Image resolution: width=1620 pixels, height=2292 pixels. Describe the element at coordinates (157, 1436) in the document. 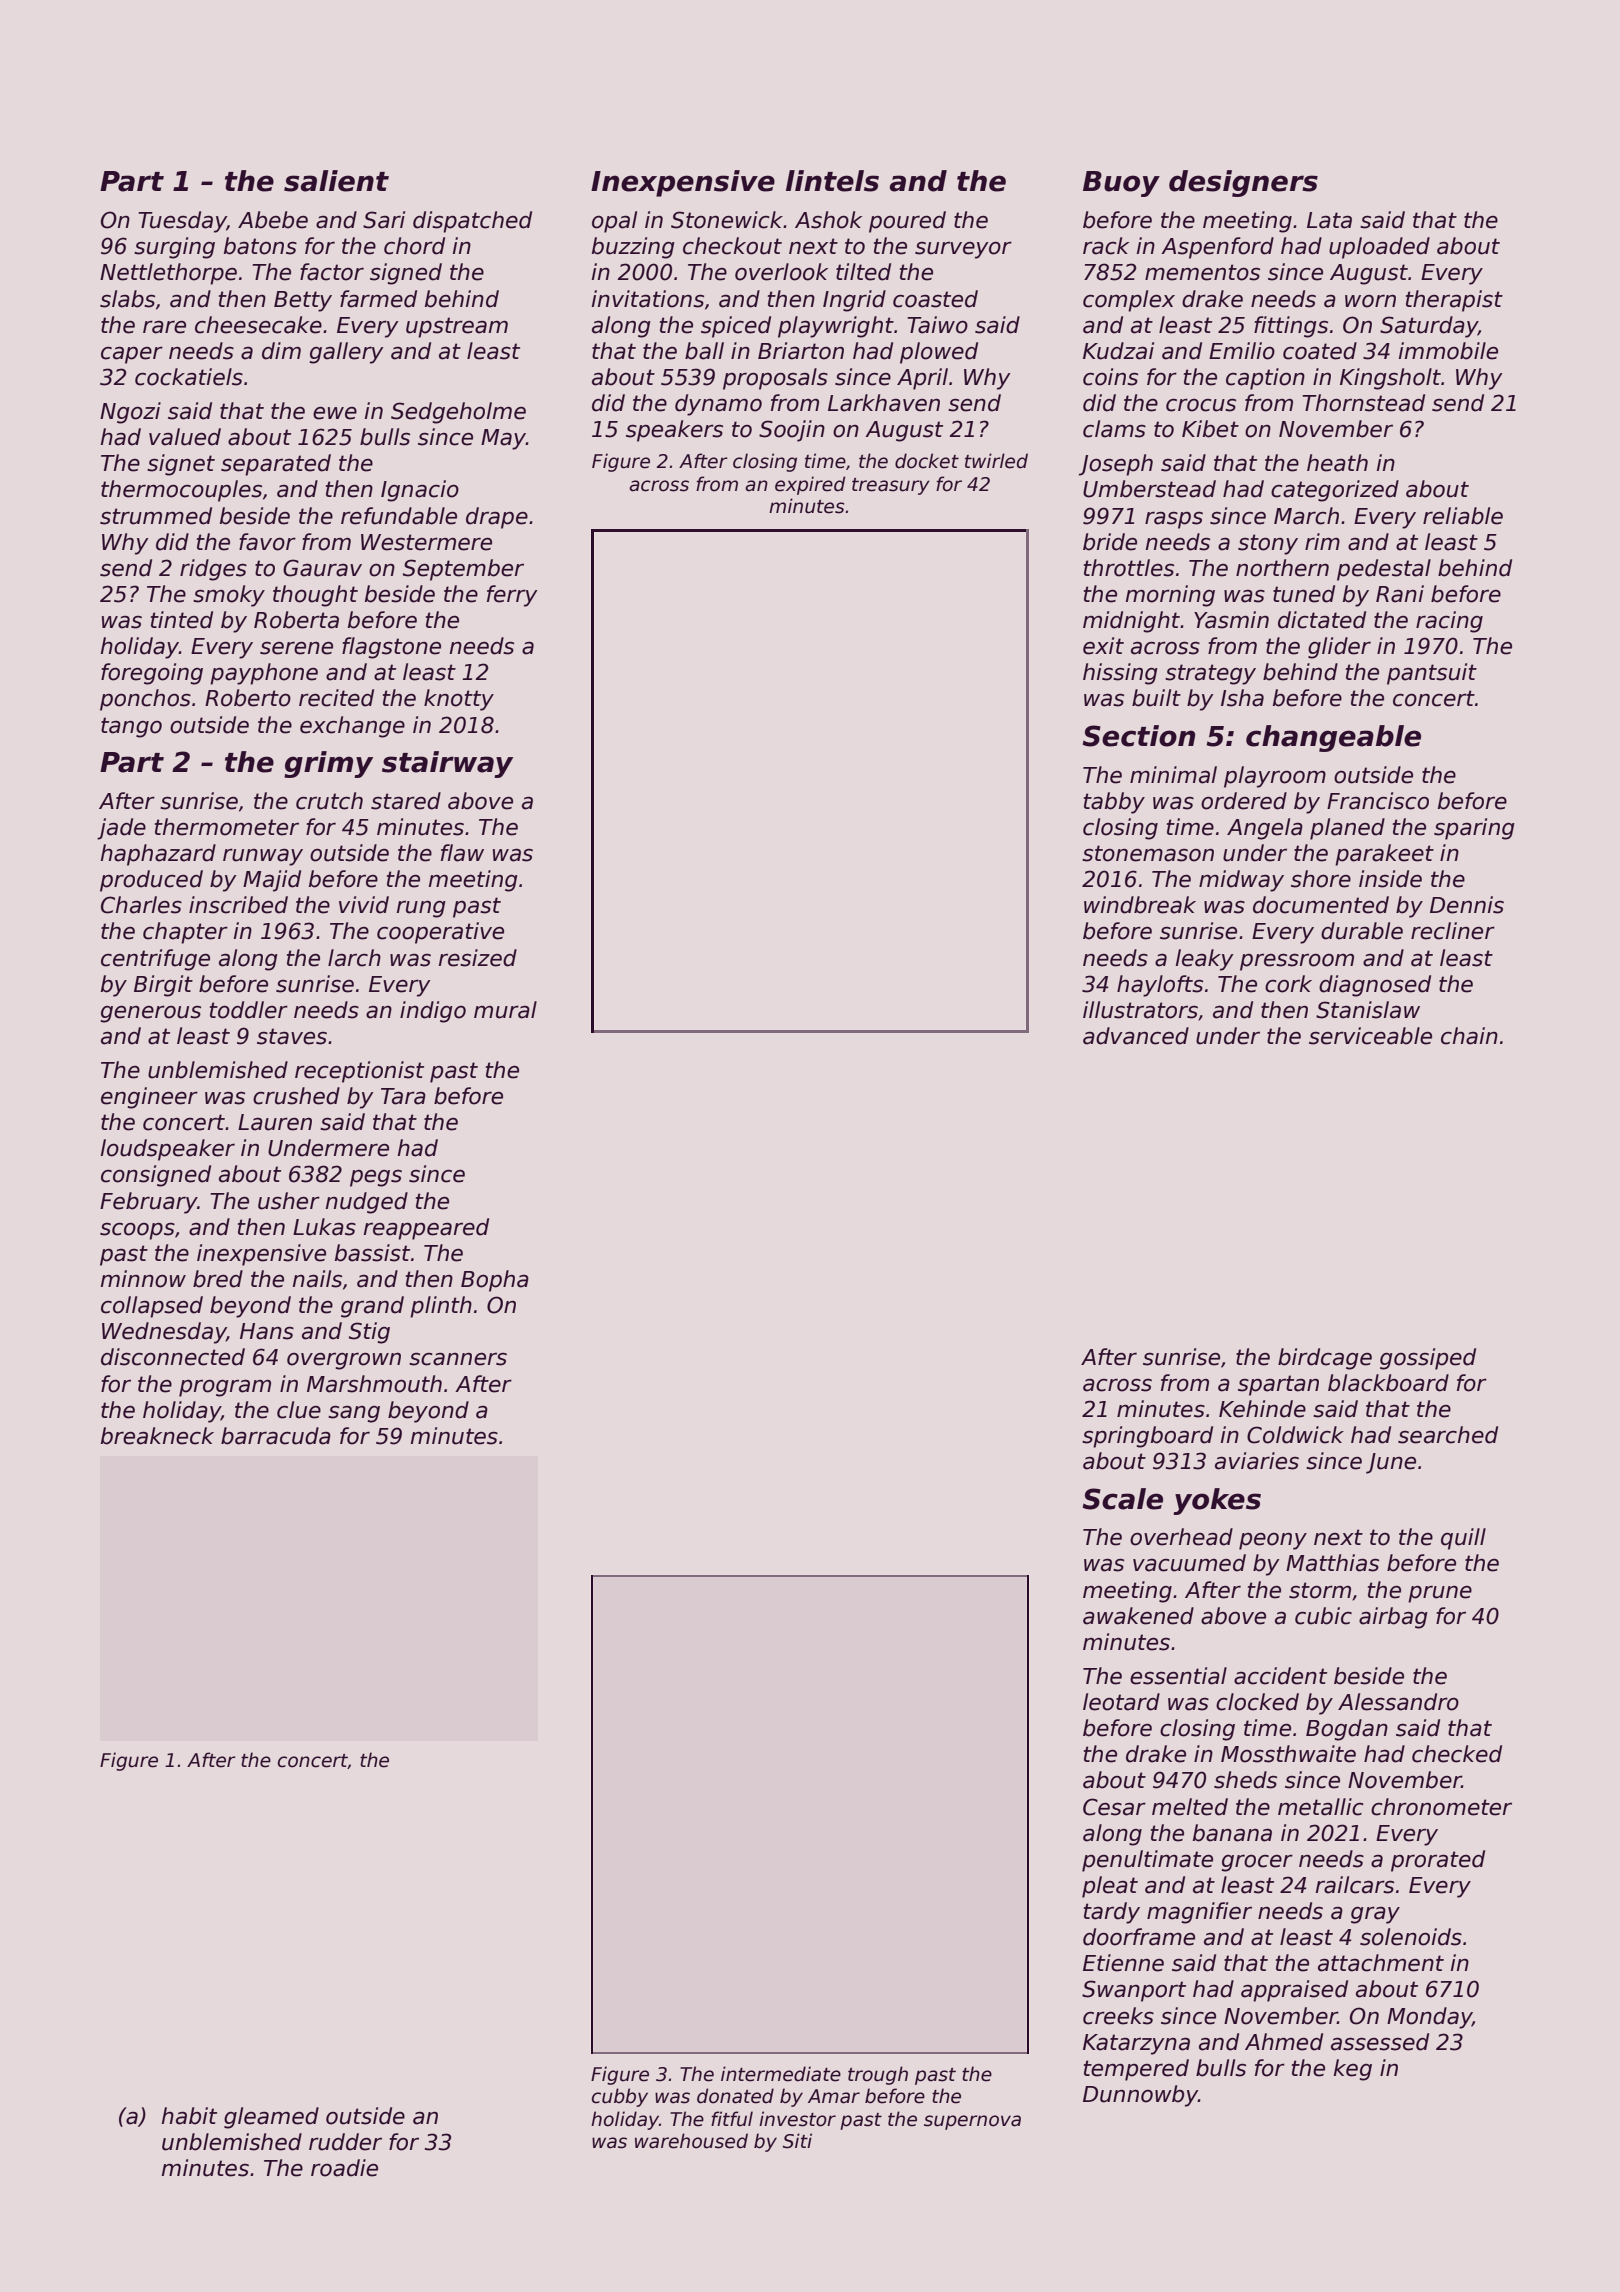

I see `breakneck` at that location.
